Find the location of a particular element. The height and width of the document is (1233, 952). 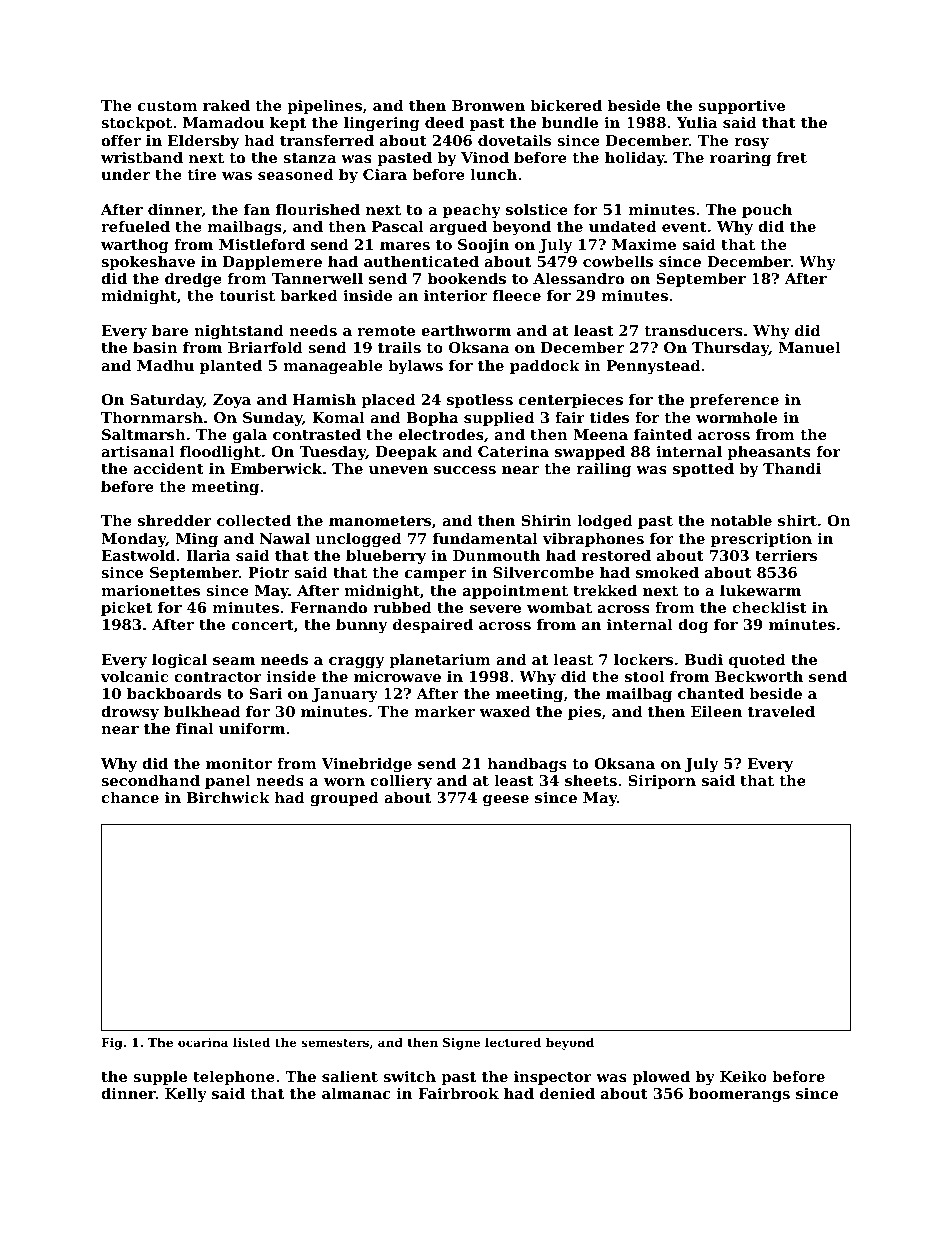

dovetails is located at coordinates (514, 140).
